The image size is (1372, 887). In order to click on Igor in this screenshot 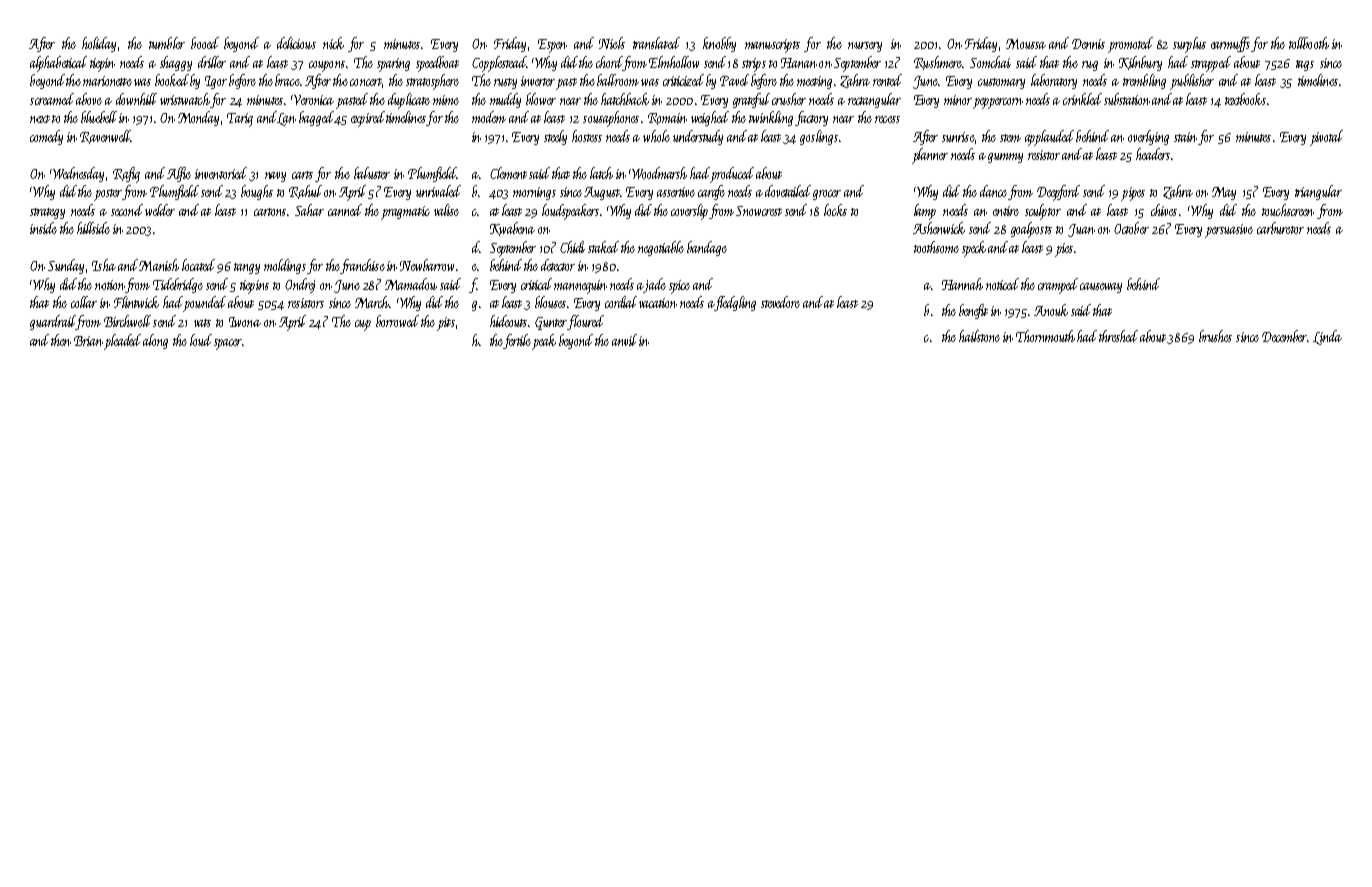, I will do `click(216, 82)`.
